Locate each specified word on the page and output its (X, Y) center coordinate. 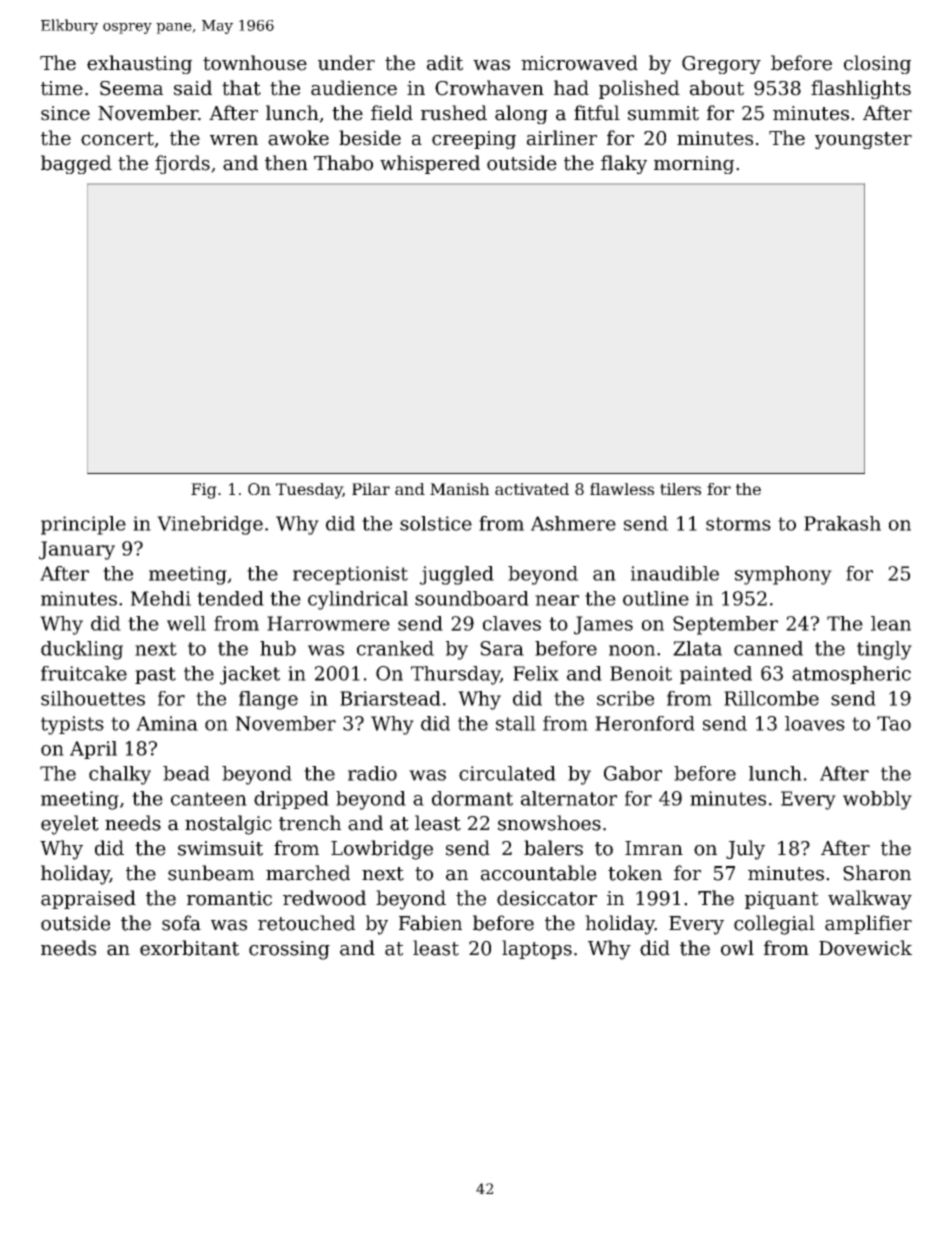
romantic (229, 898)
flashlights (861, 89)
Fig (204, 491)
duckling (82, 650)
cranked (395, 648)
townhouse (255, 63)
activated (532, 489)
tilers (680, 489)
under (346, 63)
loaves (815, 723)
